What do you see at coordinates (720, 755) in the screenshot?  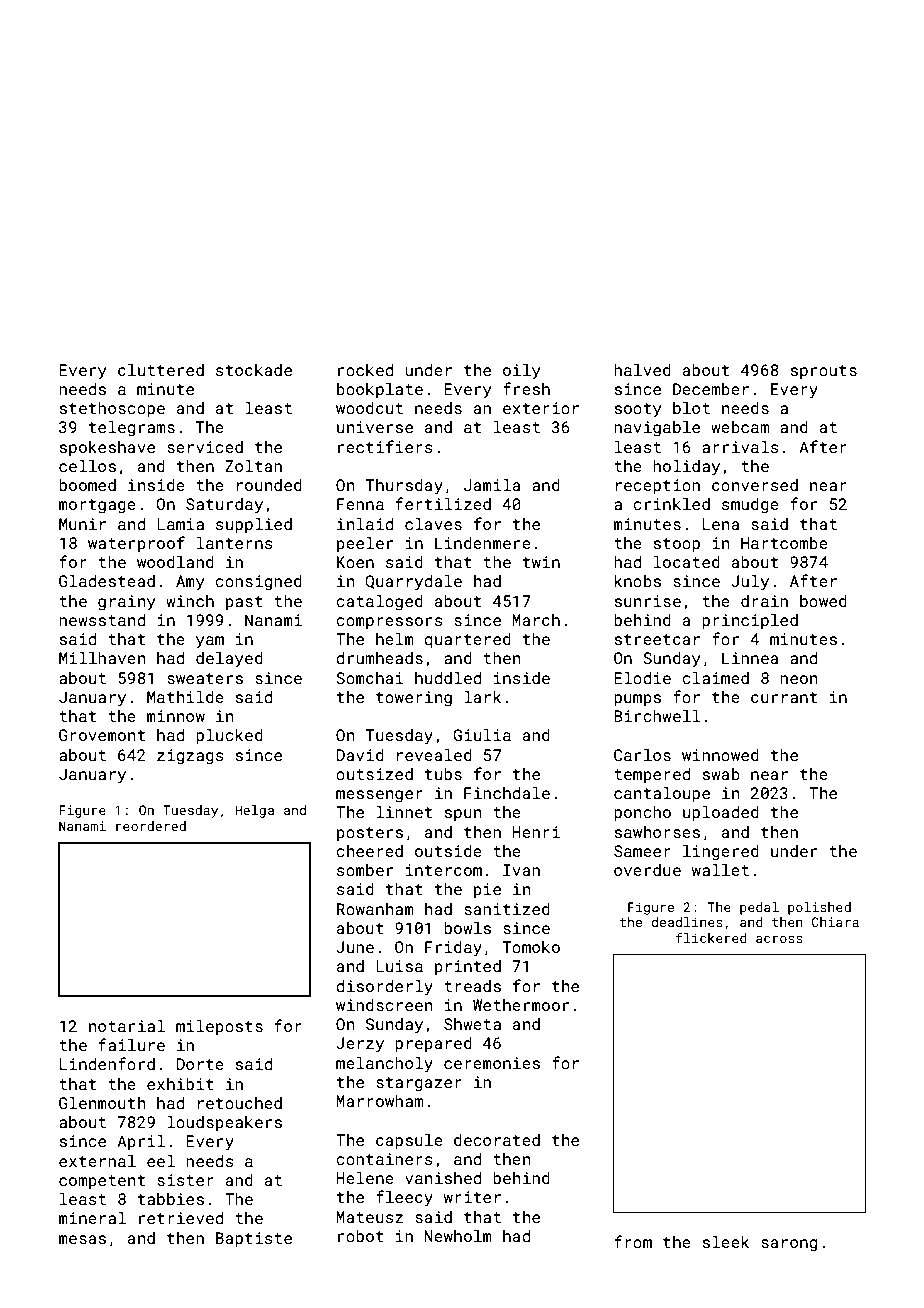 I see `winnowed` at bounding box center [720, 755].
